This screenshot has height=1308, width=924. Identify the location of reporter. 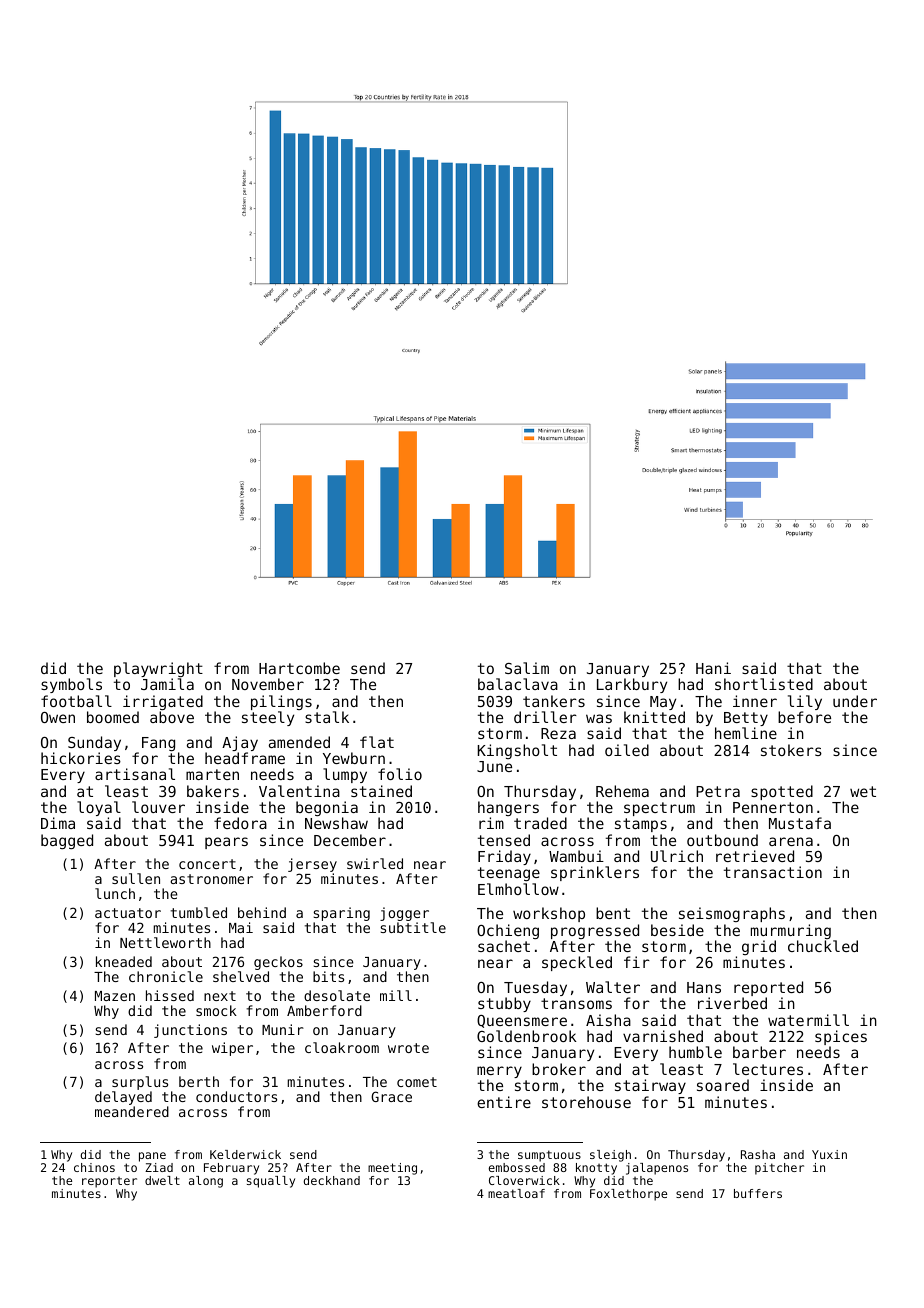
(109, 1182).
